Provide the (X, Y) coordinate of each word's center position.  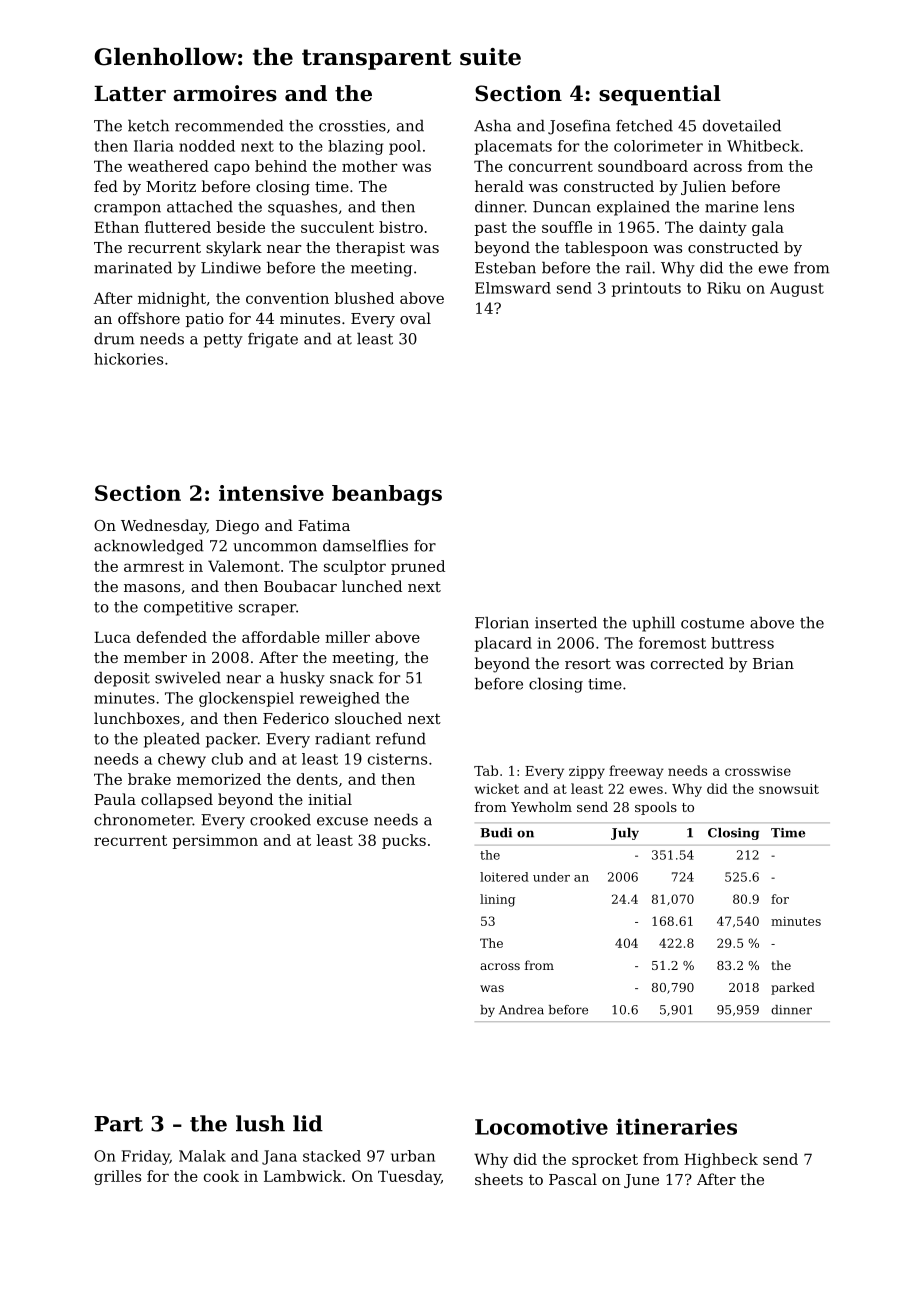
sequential (660, 95)
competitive (188, 608)
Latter (130, 94)
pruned (418, 567)
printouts (646, 289)
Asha (492, 125)
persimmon (215, 842)
